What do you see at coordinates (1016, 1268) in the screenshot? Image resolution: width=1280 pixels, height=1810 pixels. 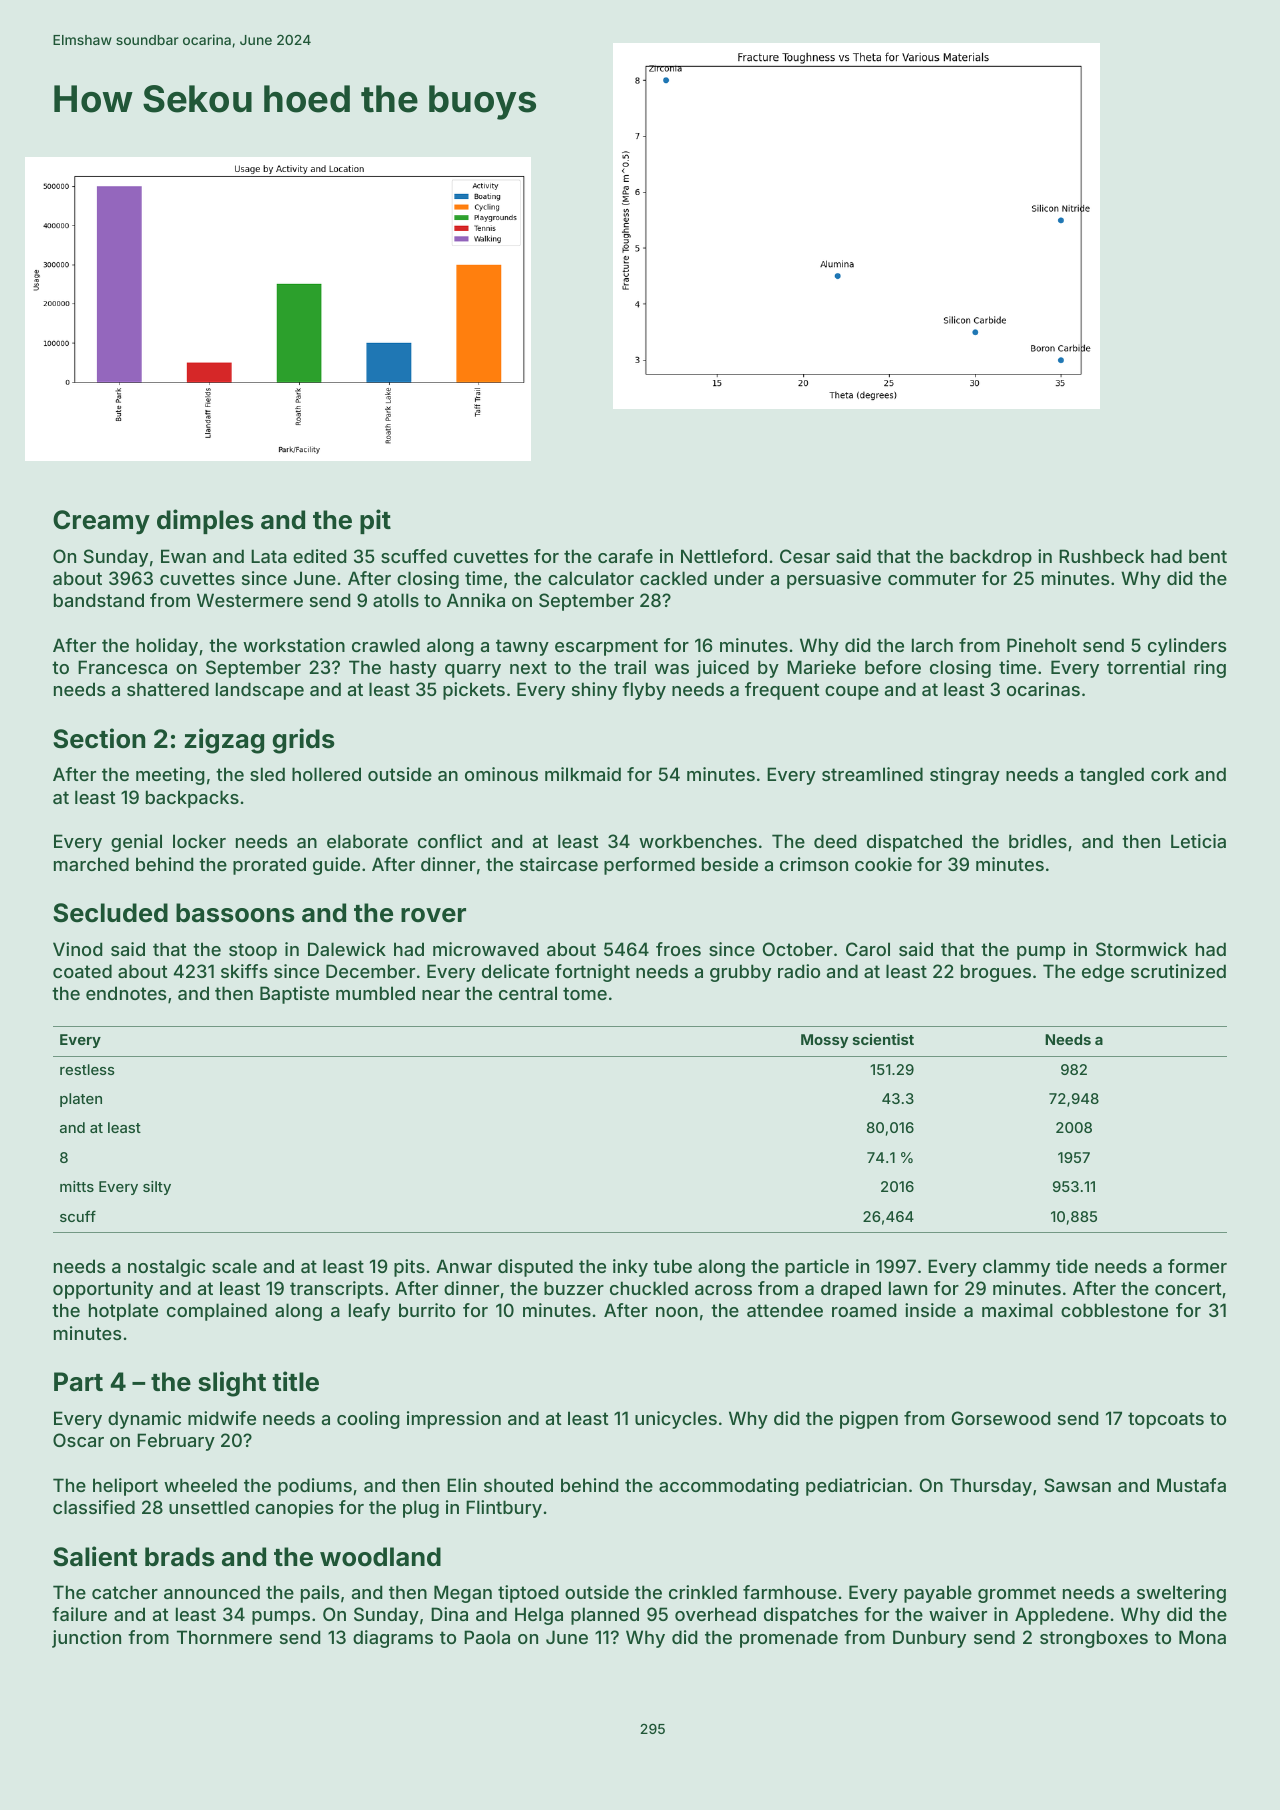 I see `clammy` at bounding box center [1016, 1268].
